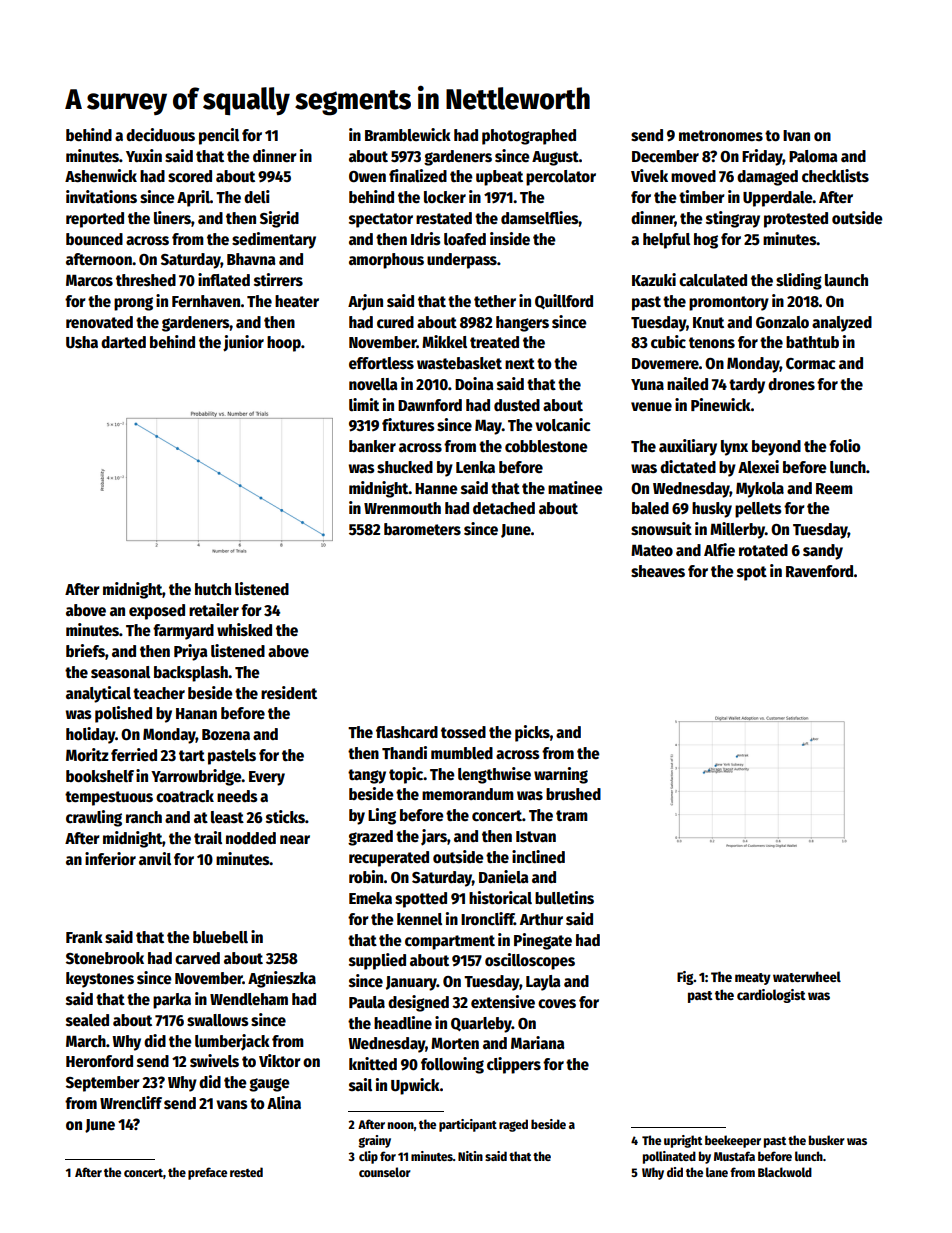 The height and width of the screenshot is (1233, 952). I want to click on compartment, so click(450, 942).
